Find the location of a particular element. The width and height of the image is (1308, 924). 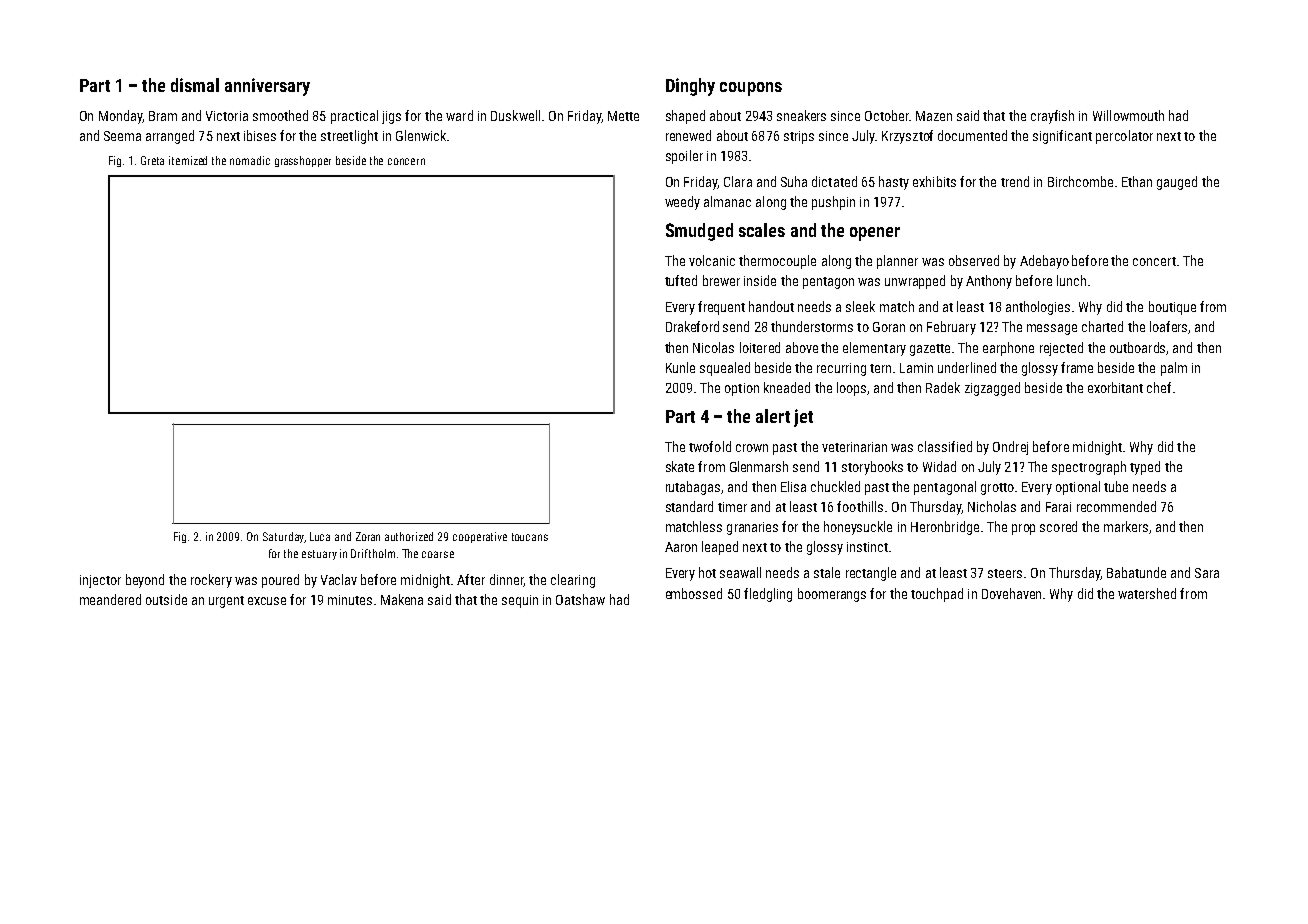

anniversary is located at coordinates (267, 87).
